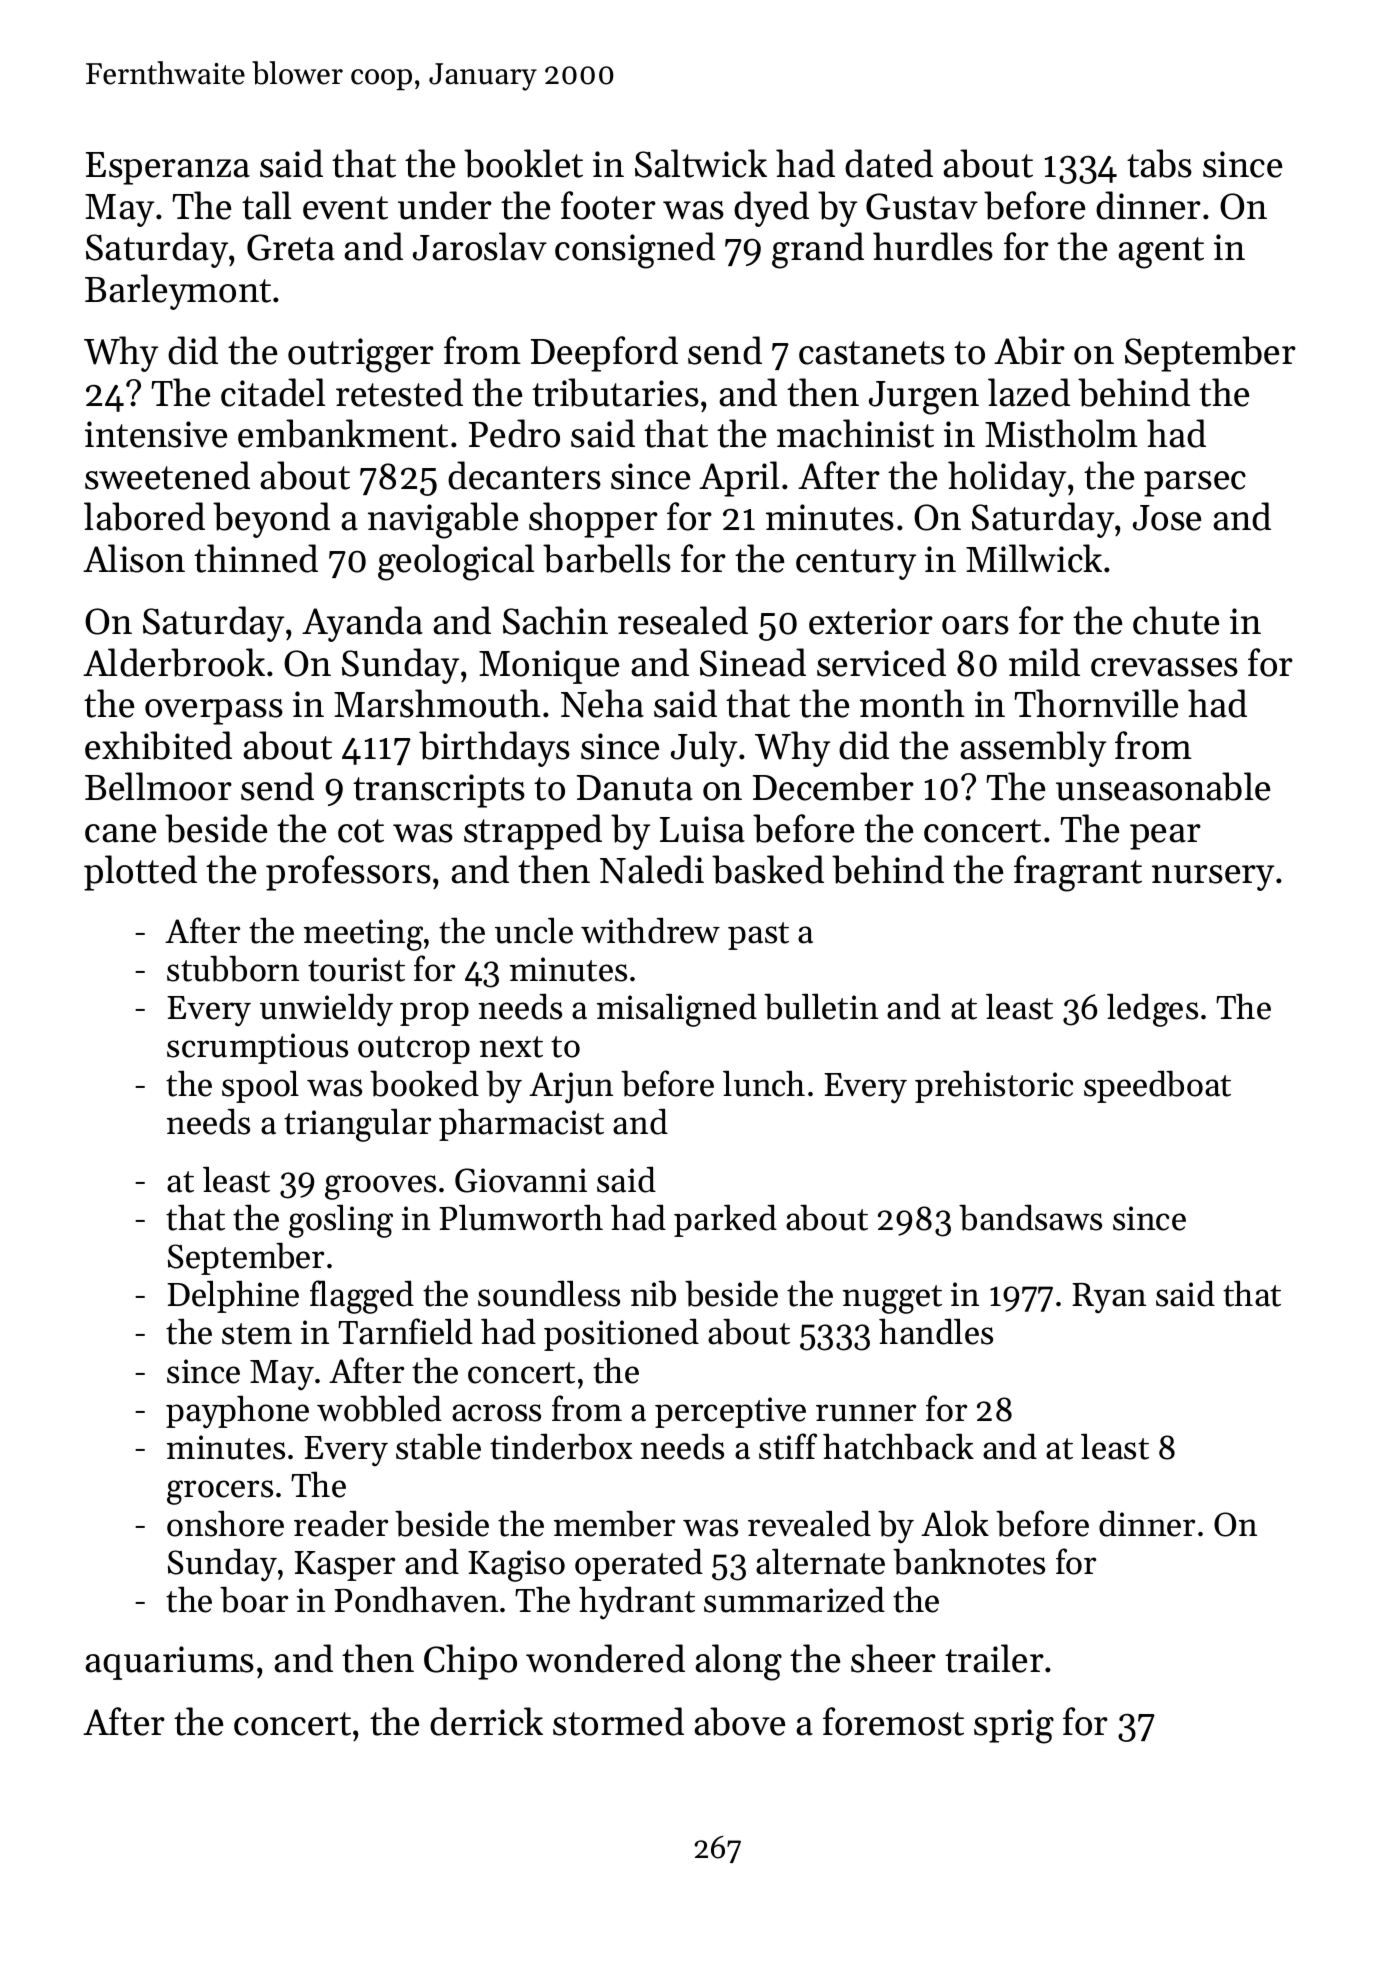 The image size is (1386, 1969). I want to click on sprig, so click(1014, 1726).
